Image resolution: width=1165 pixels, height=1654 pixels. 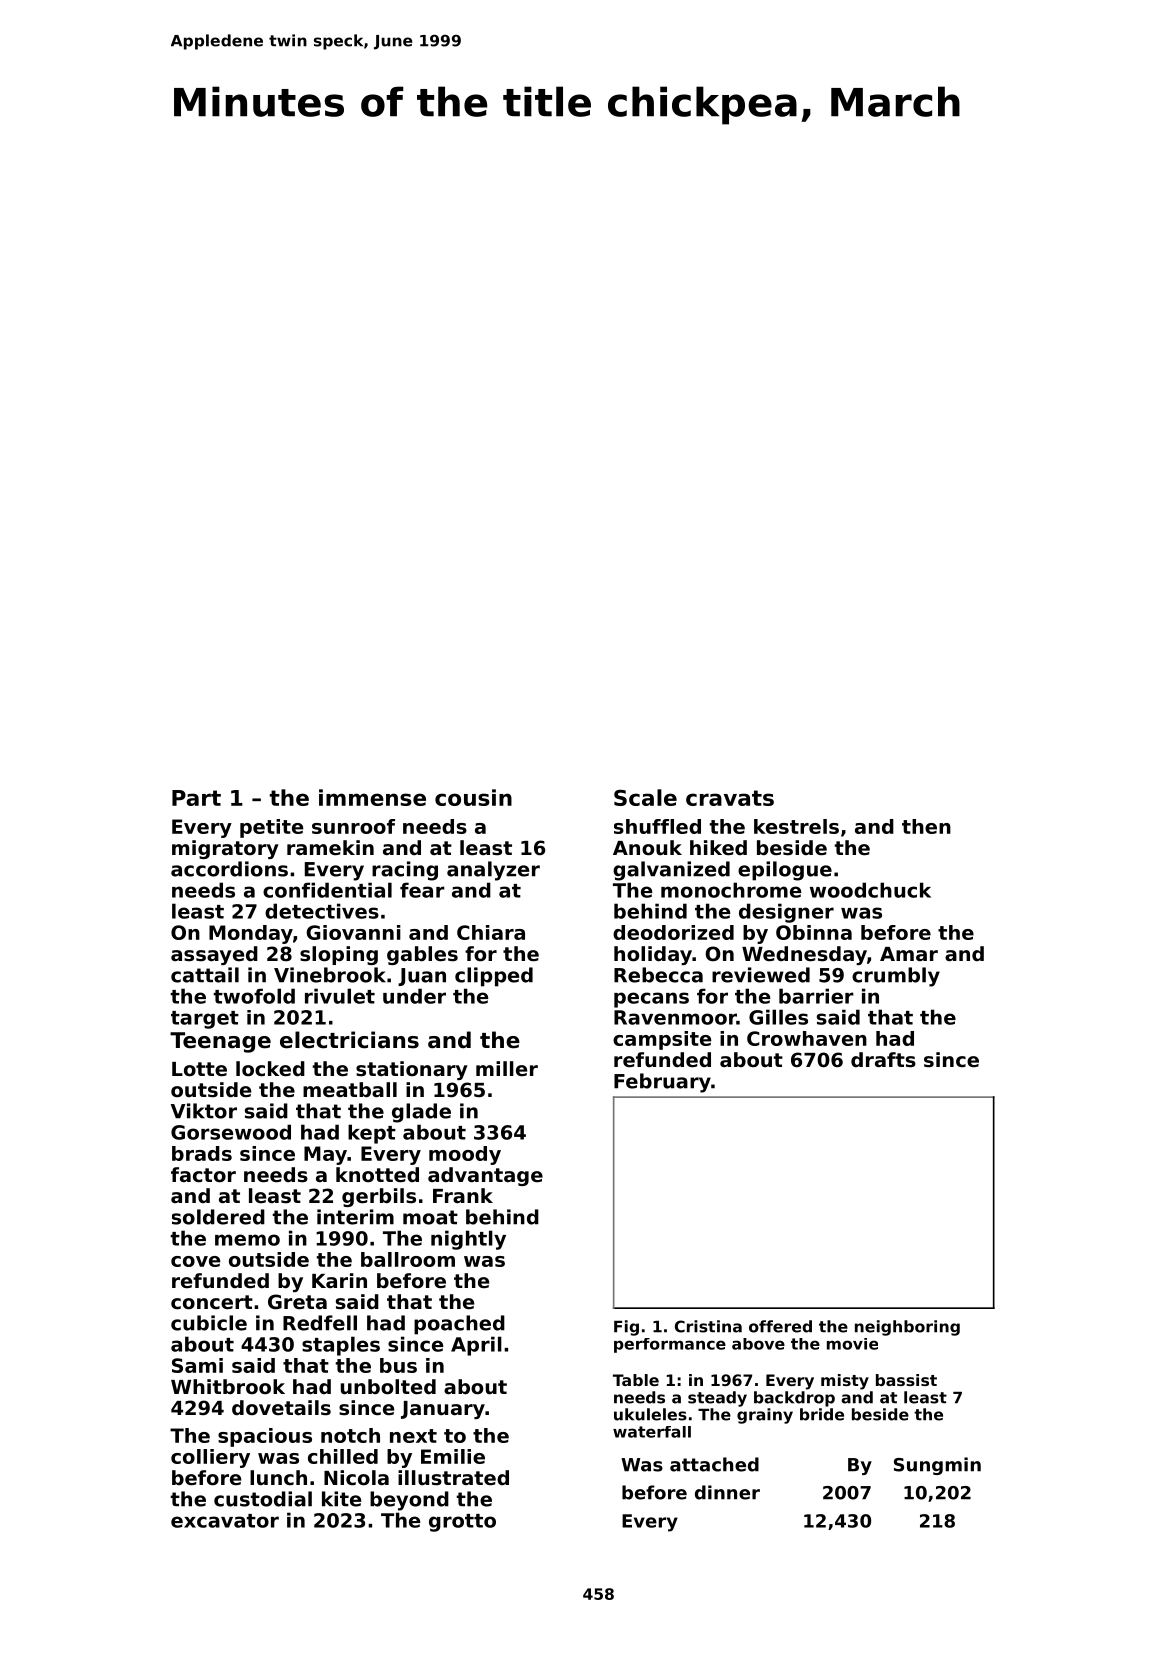 What do you see at coordinates (463, 1196) in the page?
I see `Frank` at bounding box center [463, 1196].
